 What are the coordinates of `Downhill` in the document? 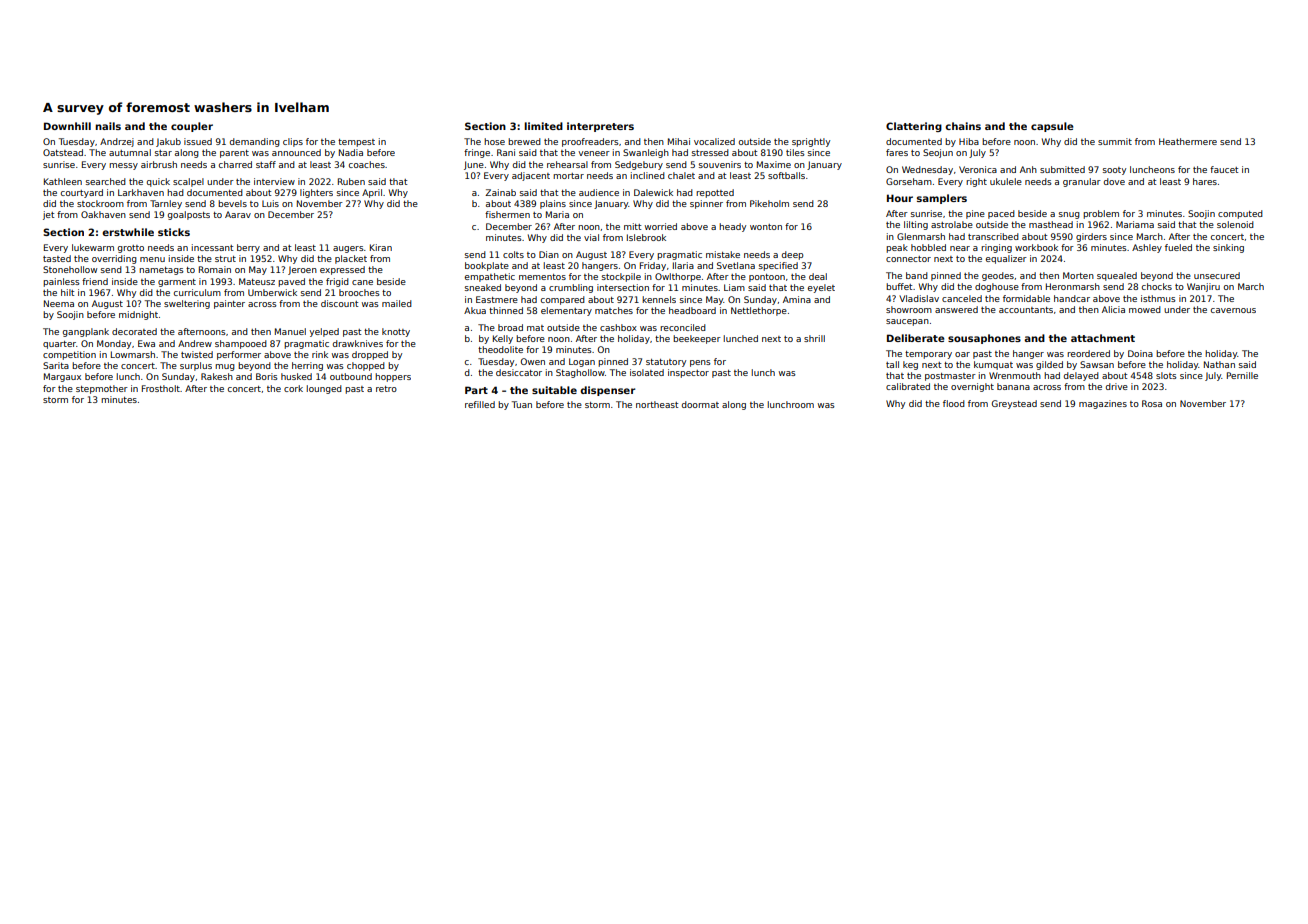 It's located at (67, 126).
